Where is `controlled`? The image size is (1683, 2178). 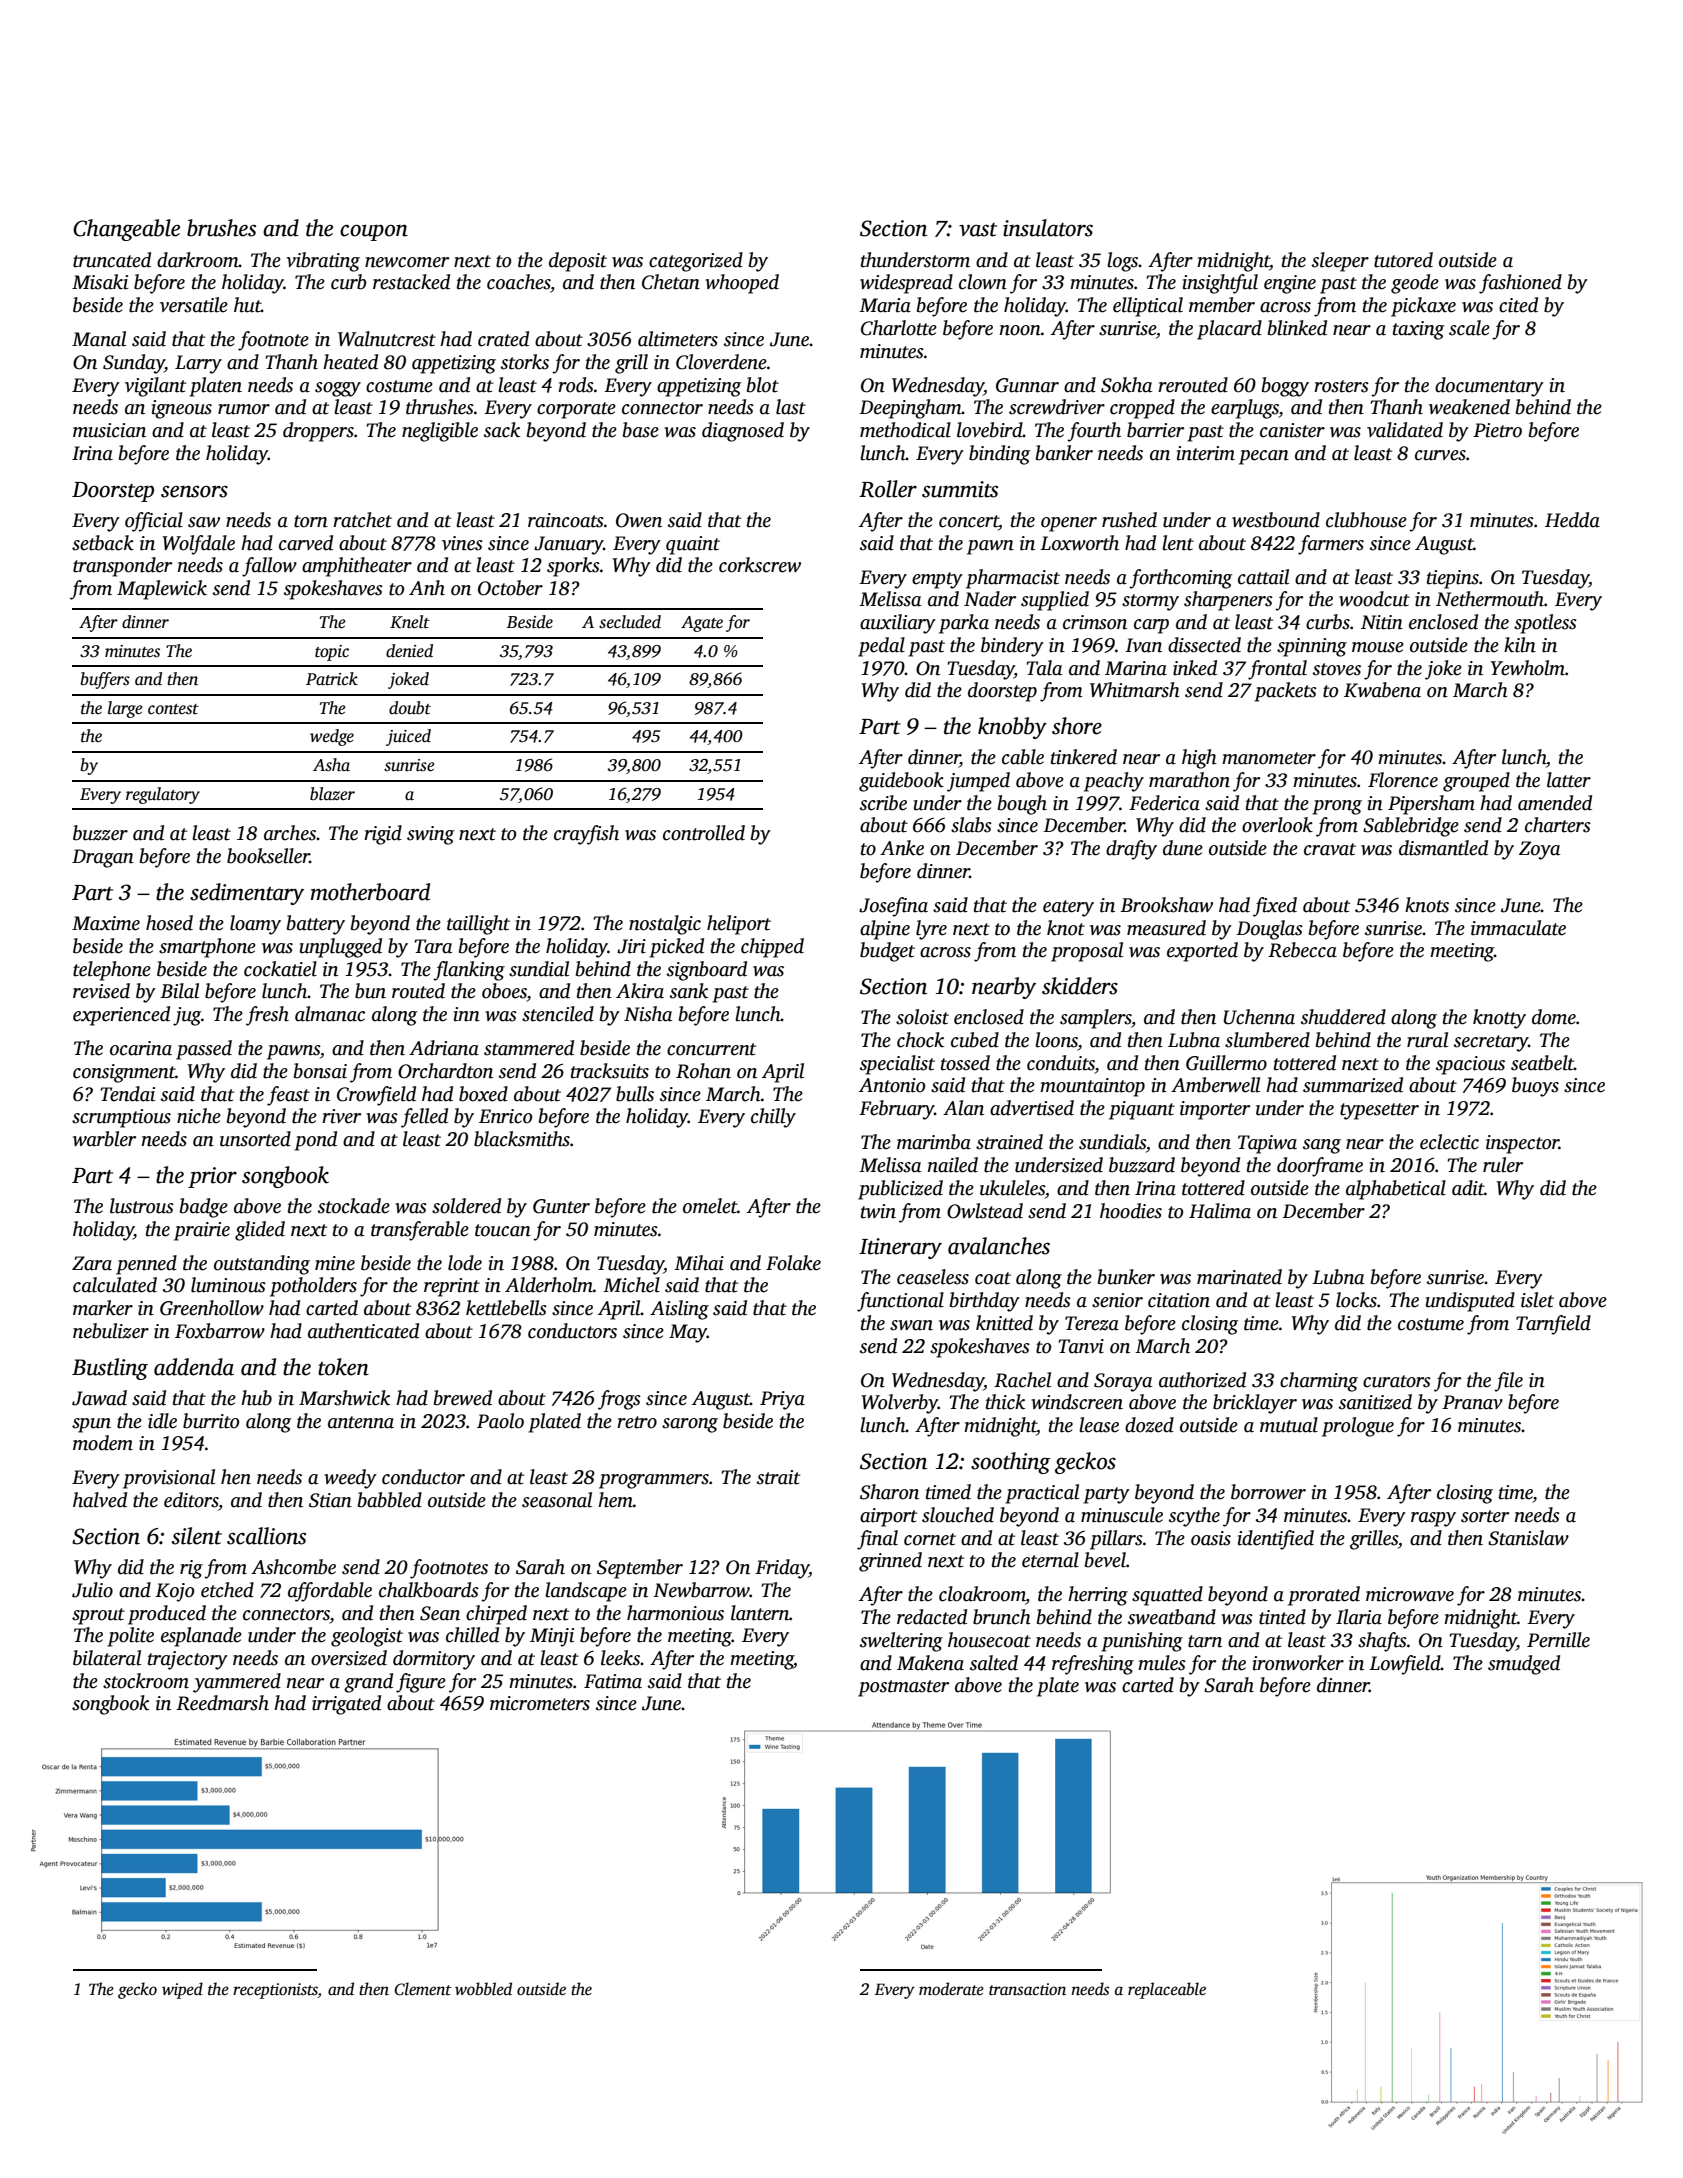
controlled is located at coordinates (704, 833).
